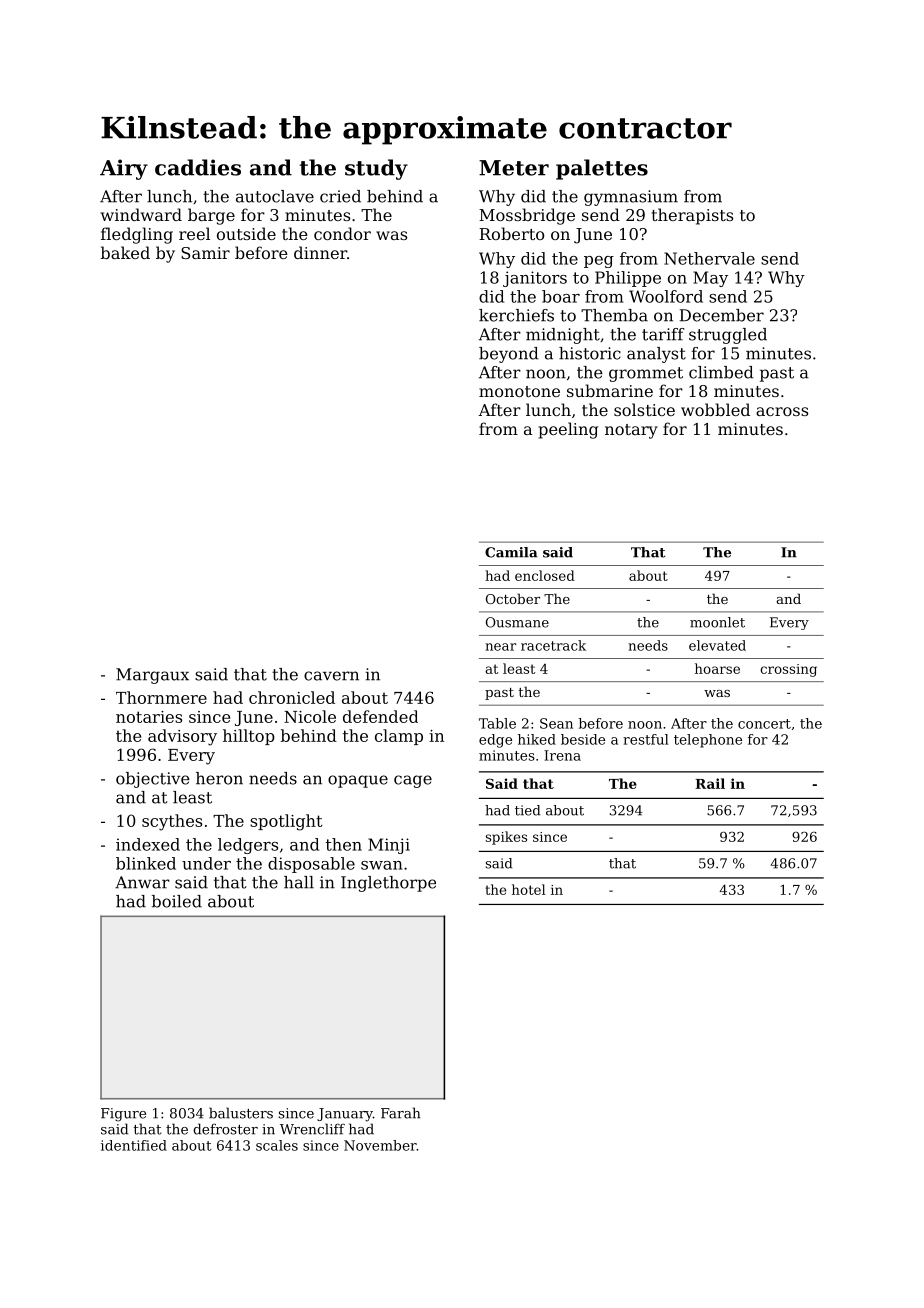 This screenshot has height=1308, width=924. Describe the element at coordinates (206, 863) in the screenshot. I see `under` at that location.
